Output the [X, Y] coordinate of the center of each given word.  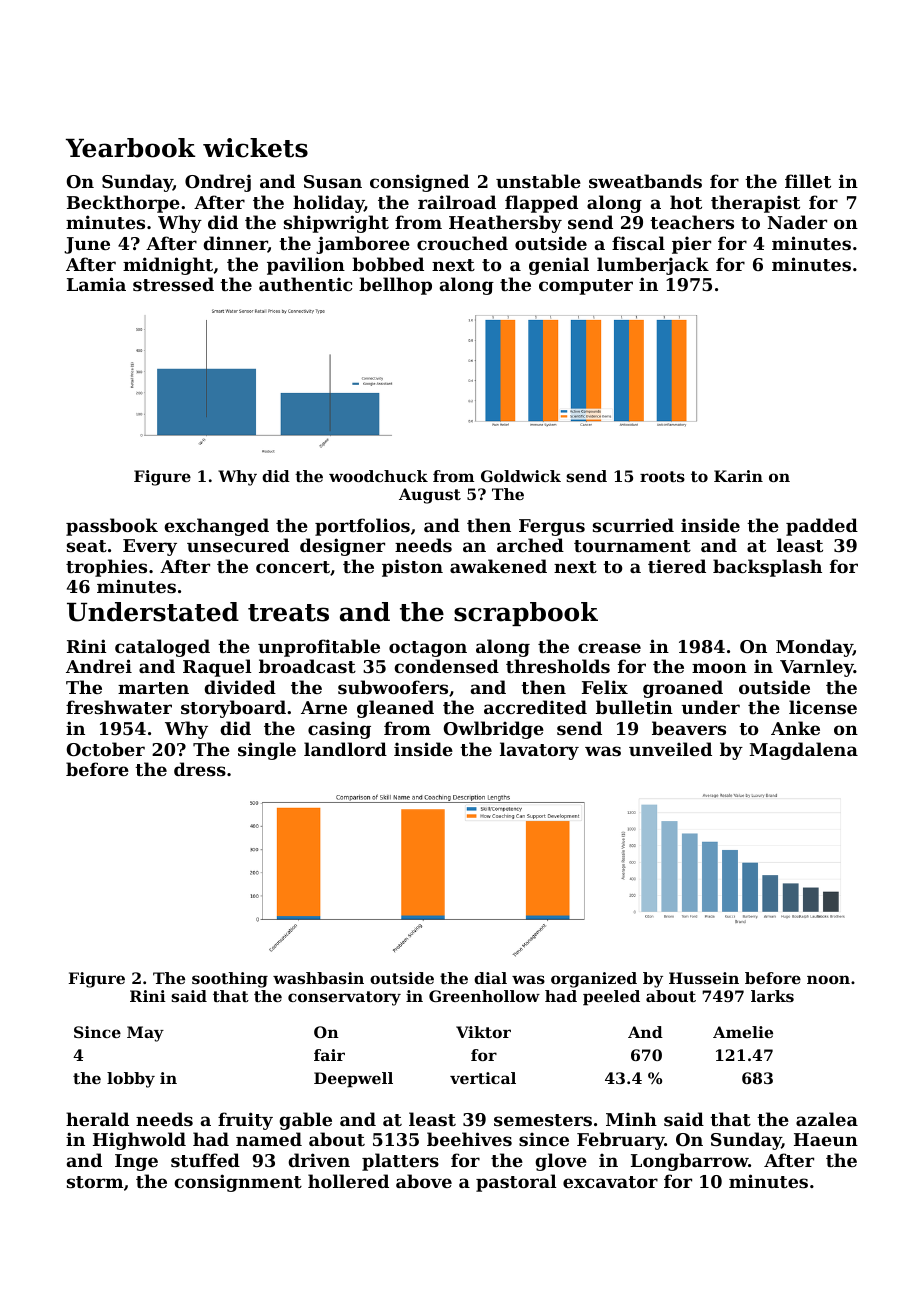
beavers [689, 728]
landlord [345, 749]
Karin [738, 476]
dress [200, 769]
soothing [230, 980]
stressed [173, 284]
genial [559, 266]
